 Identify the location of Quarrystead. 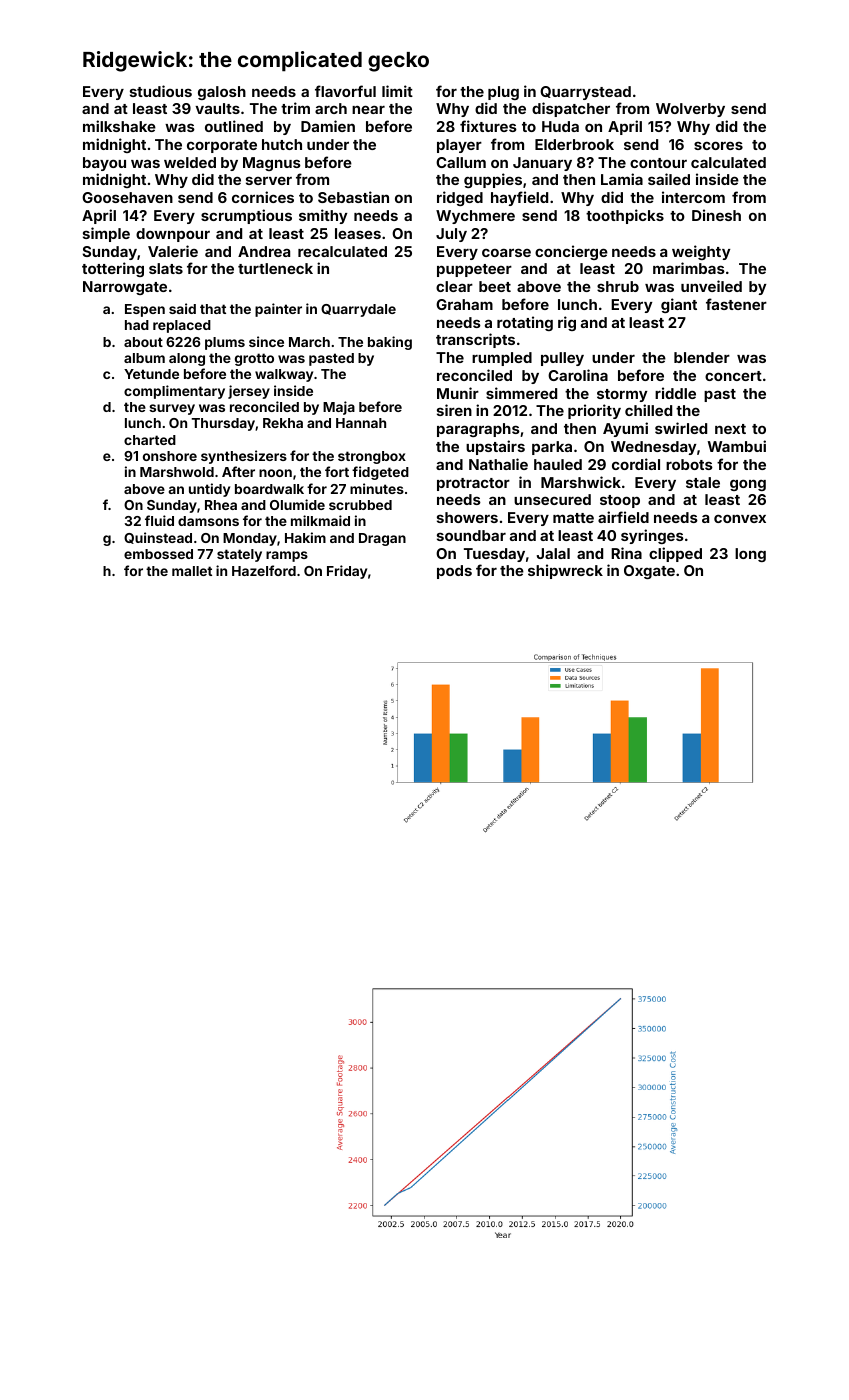
(585, 93).
